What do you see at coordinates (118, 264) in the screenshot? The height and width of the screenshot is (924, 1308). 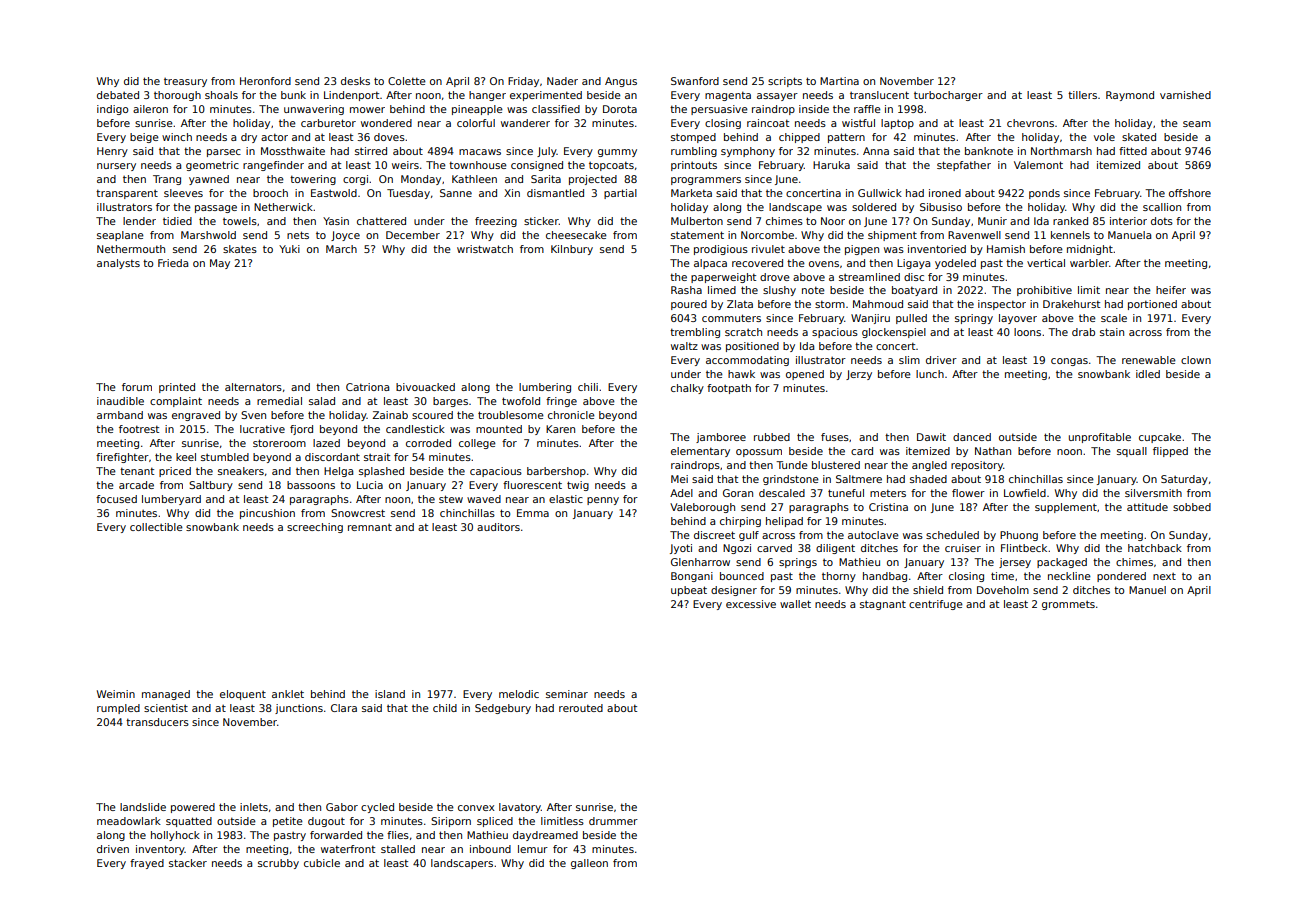 I see `analysts` at bounding box center [118, 264].
